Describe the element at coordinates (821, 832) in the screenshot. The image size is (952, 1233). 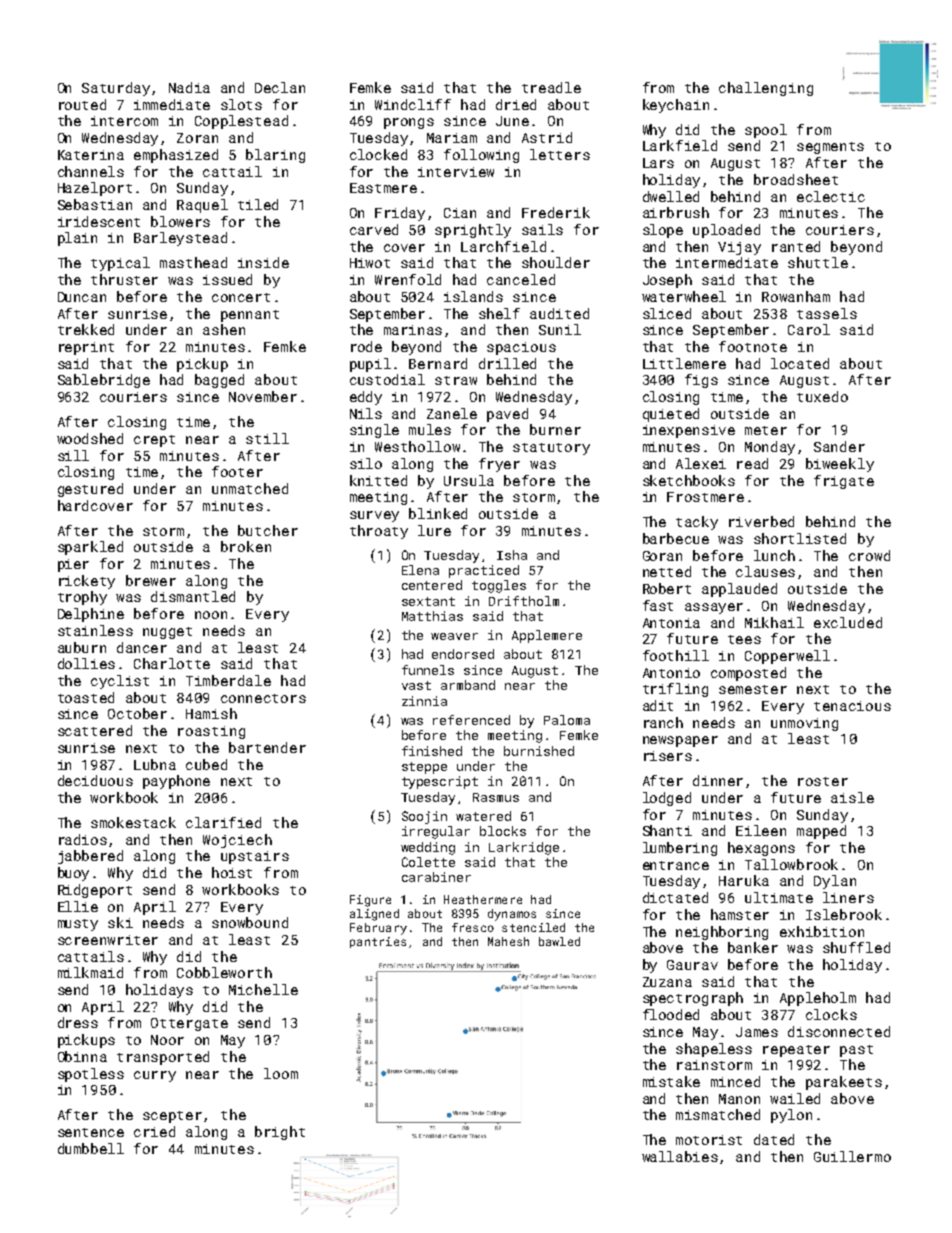
I see `mapped` at that location.
